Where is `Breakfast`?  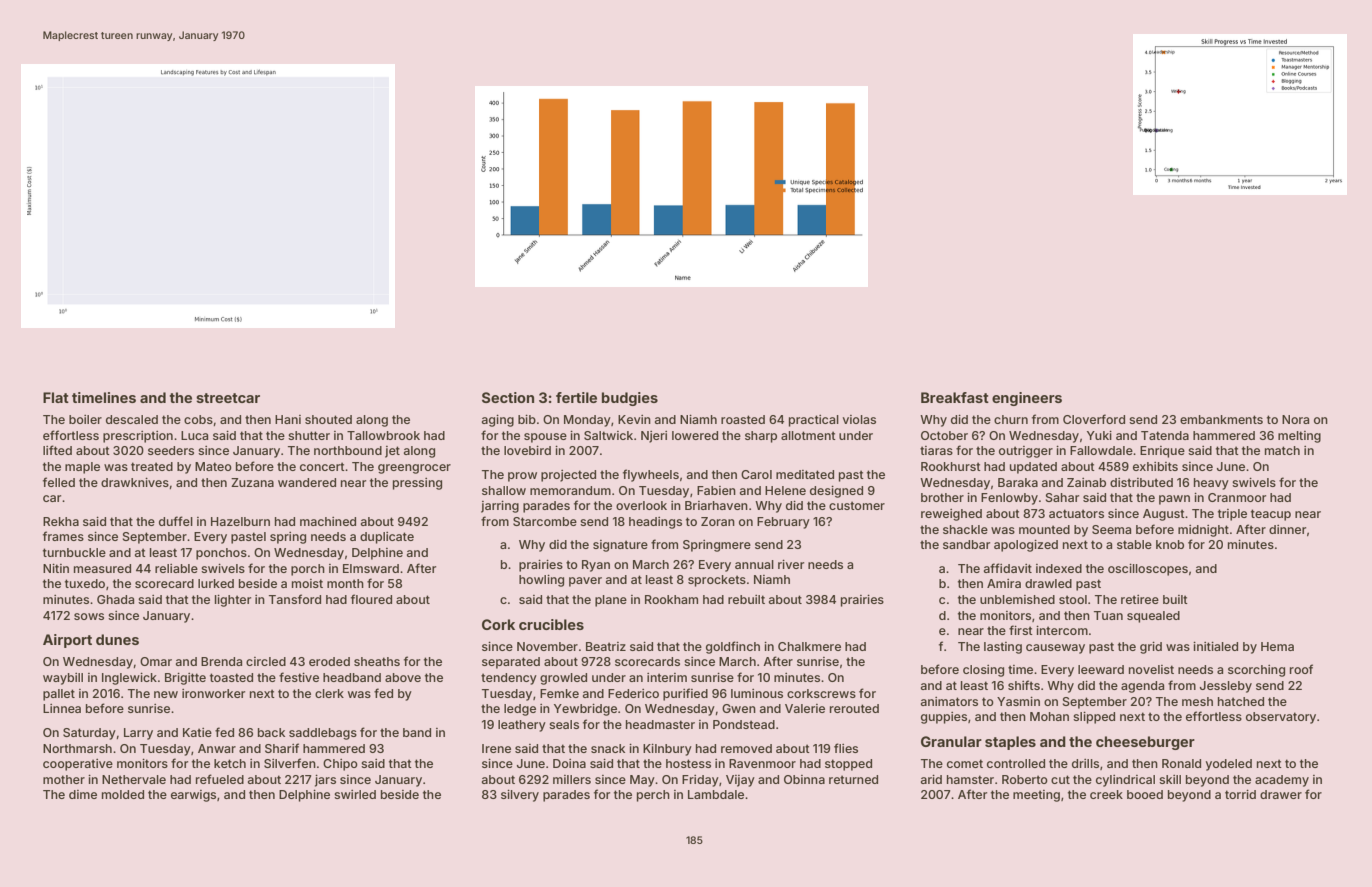 Breakfast is located at coordinates (955, 397).
